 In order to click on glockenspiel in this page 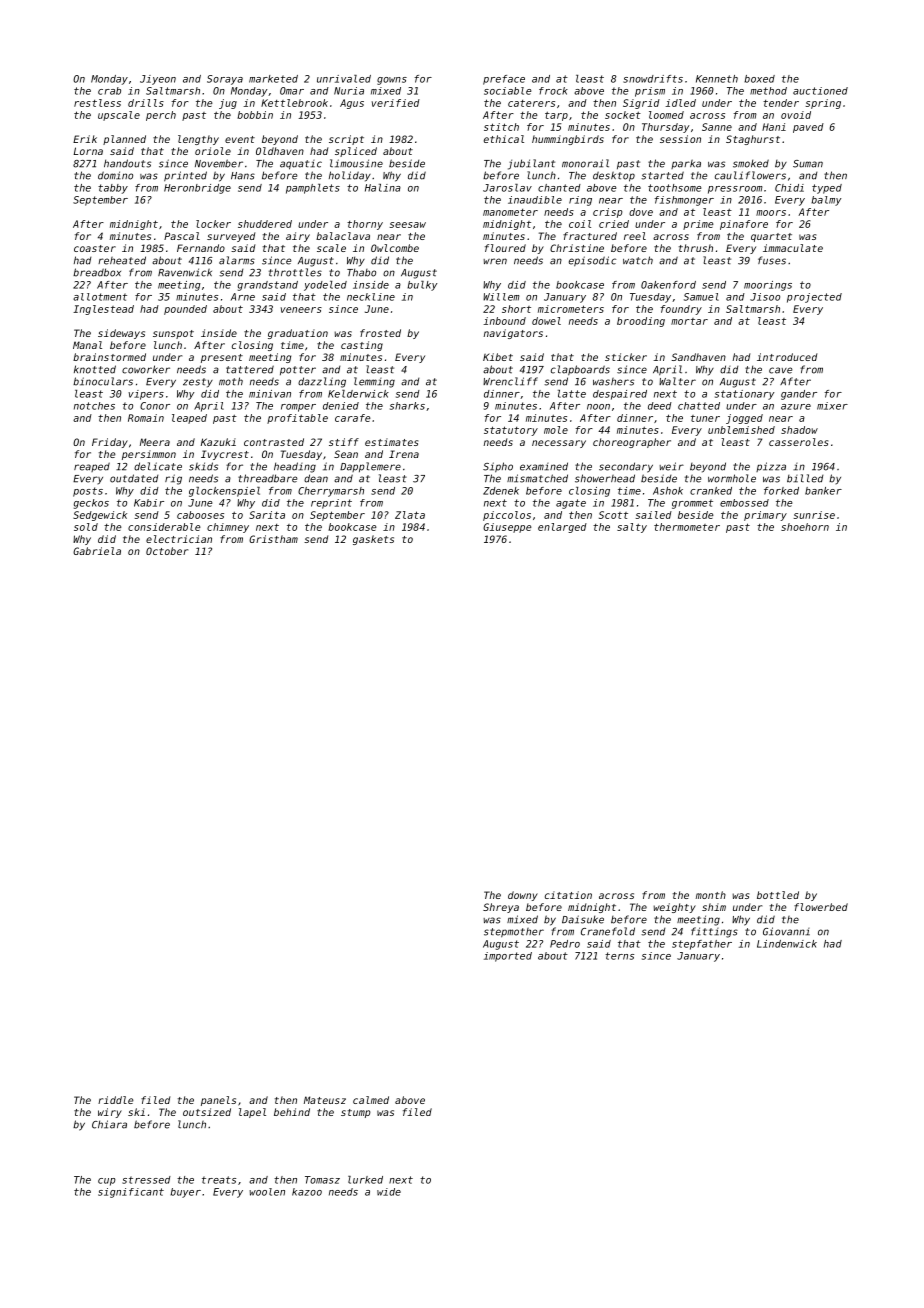, I will do `click(224, 492)`.
